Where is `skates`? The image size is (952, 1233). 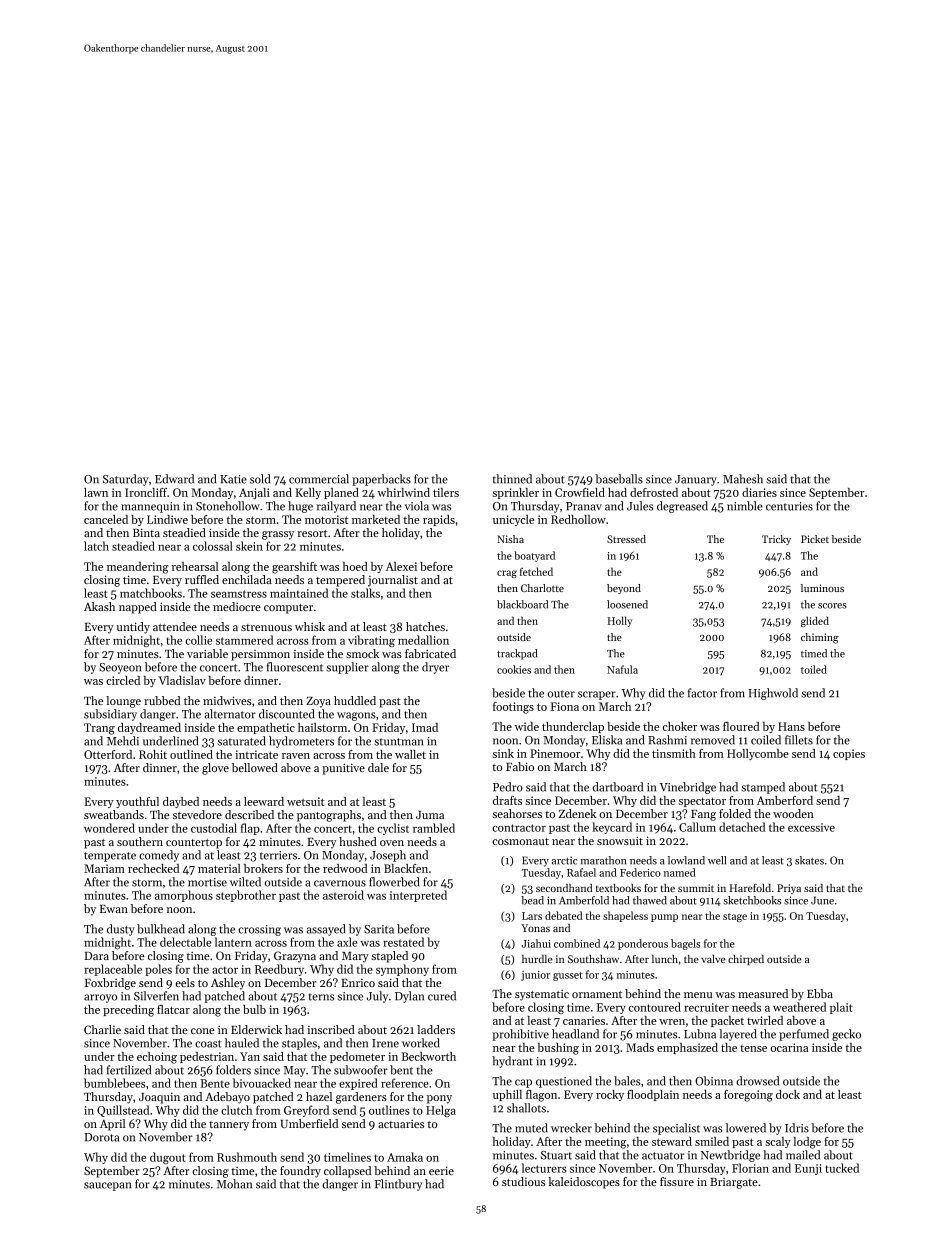 skates is located at coordinates (809, 860).
